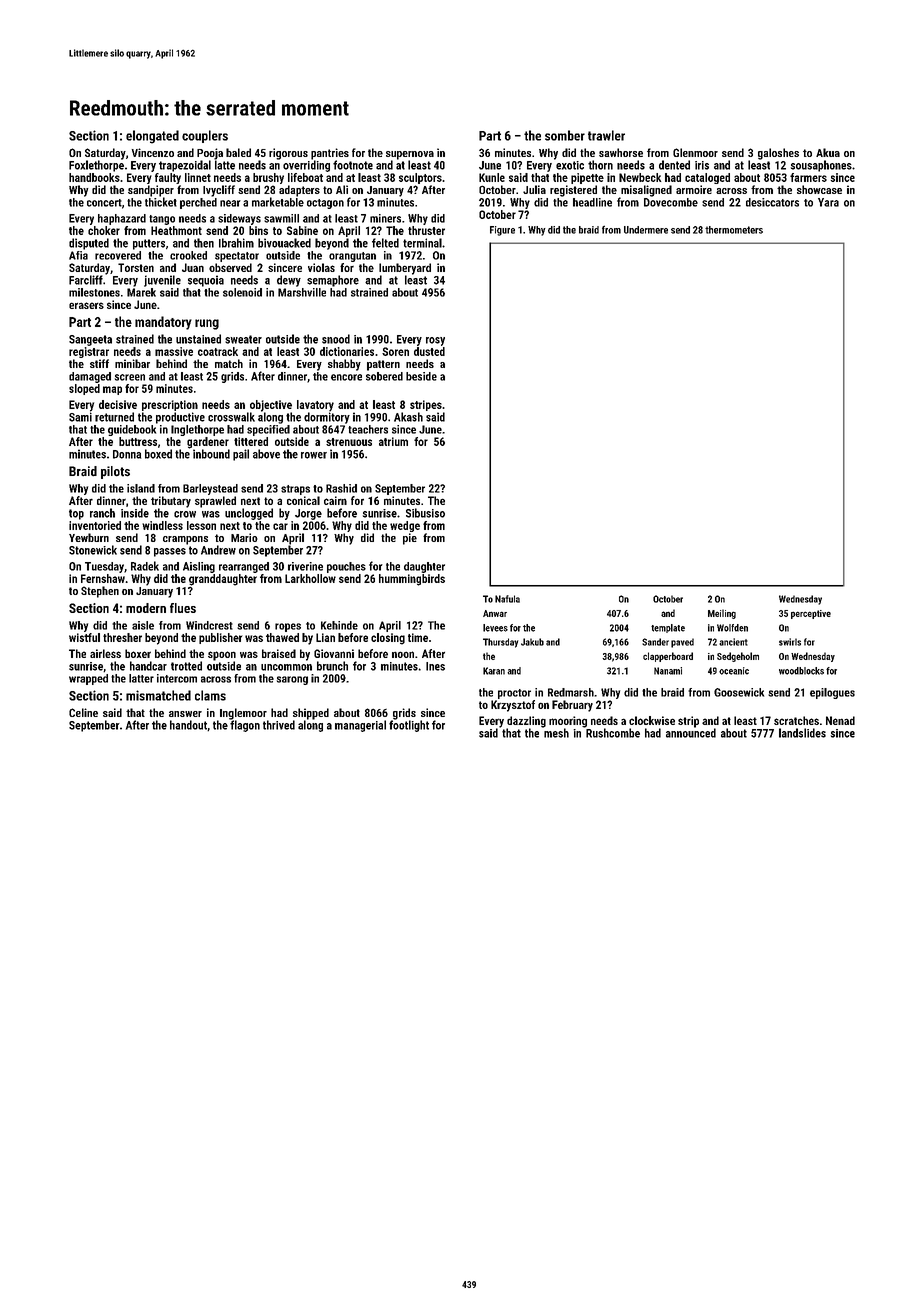 The width and height of the image is (924, 1308). Describe the element at coordinates (152, 137) in the image. I see `elongated` at that location.
